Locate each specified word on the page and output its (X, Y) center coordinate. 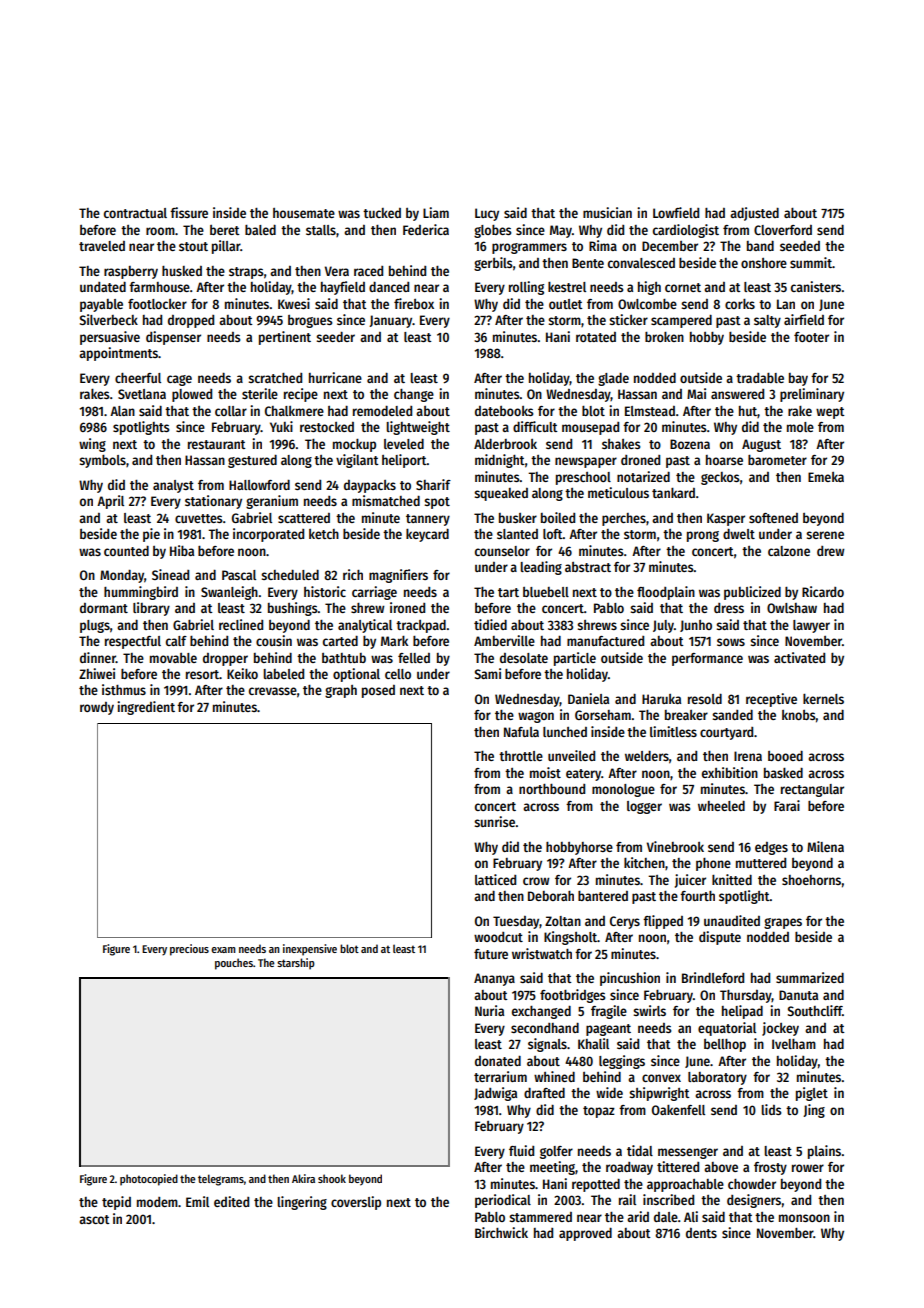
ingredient (146, 708)
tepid (116, 1203)
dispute (720, 938)
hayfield (343, 288)
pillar (226, 247)
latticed (495, 879)
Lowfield (676, 212)
